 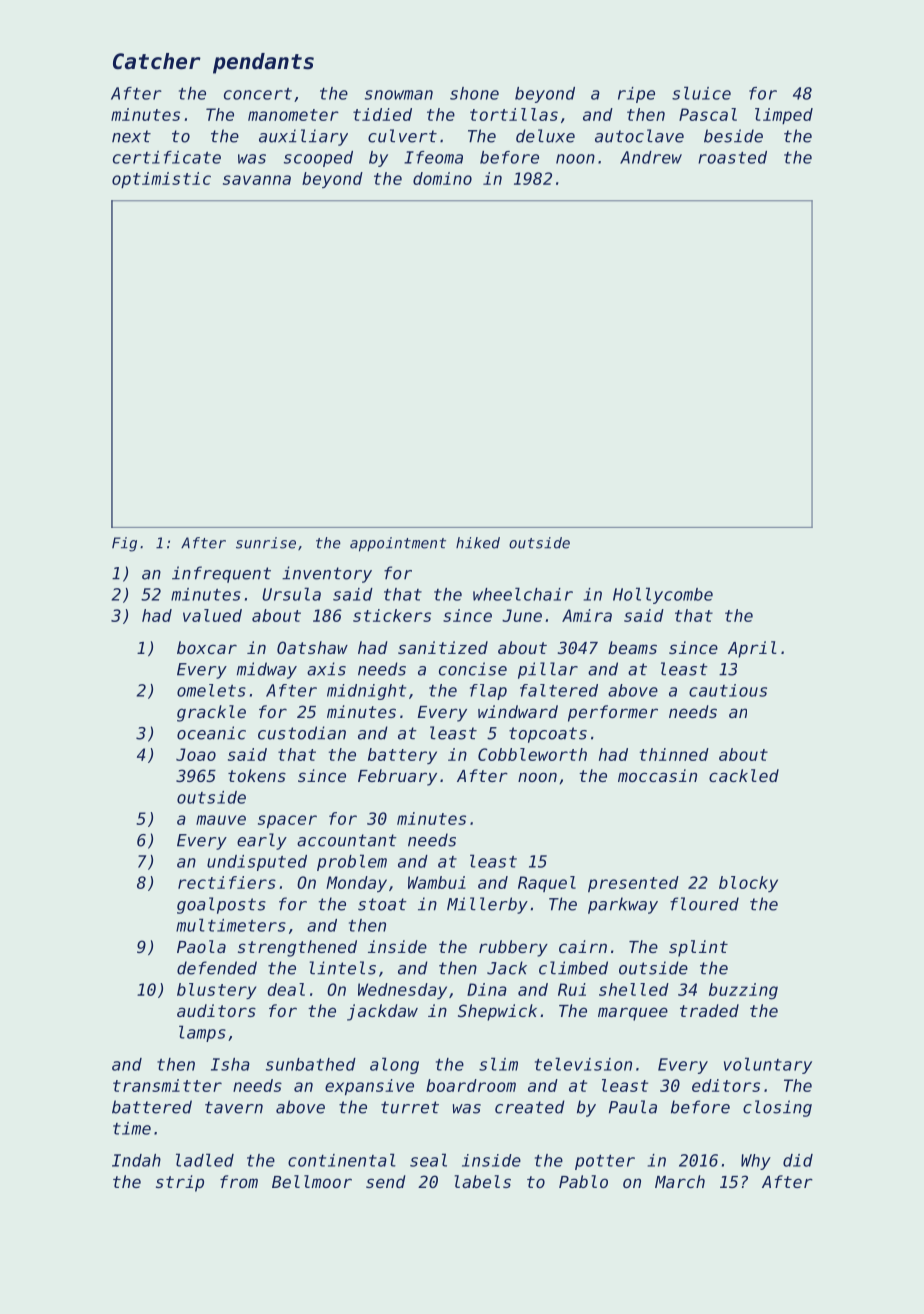 I want to click on April, so click(x=752, y=649).
